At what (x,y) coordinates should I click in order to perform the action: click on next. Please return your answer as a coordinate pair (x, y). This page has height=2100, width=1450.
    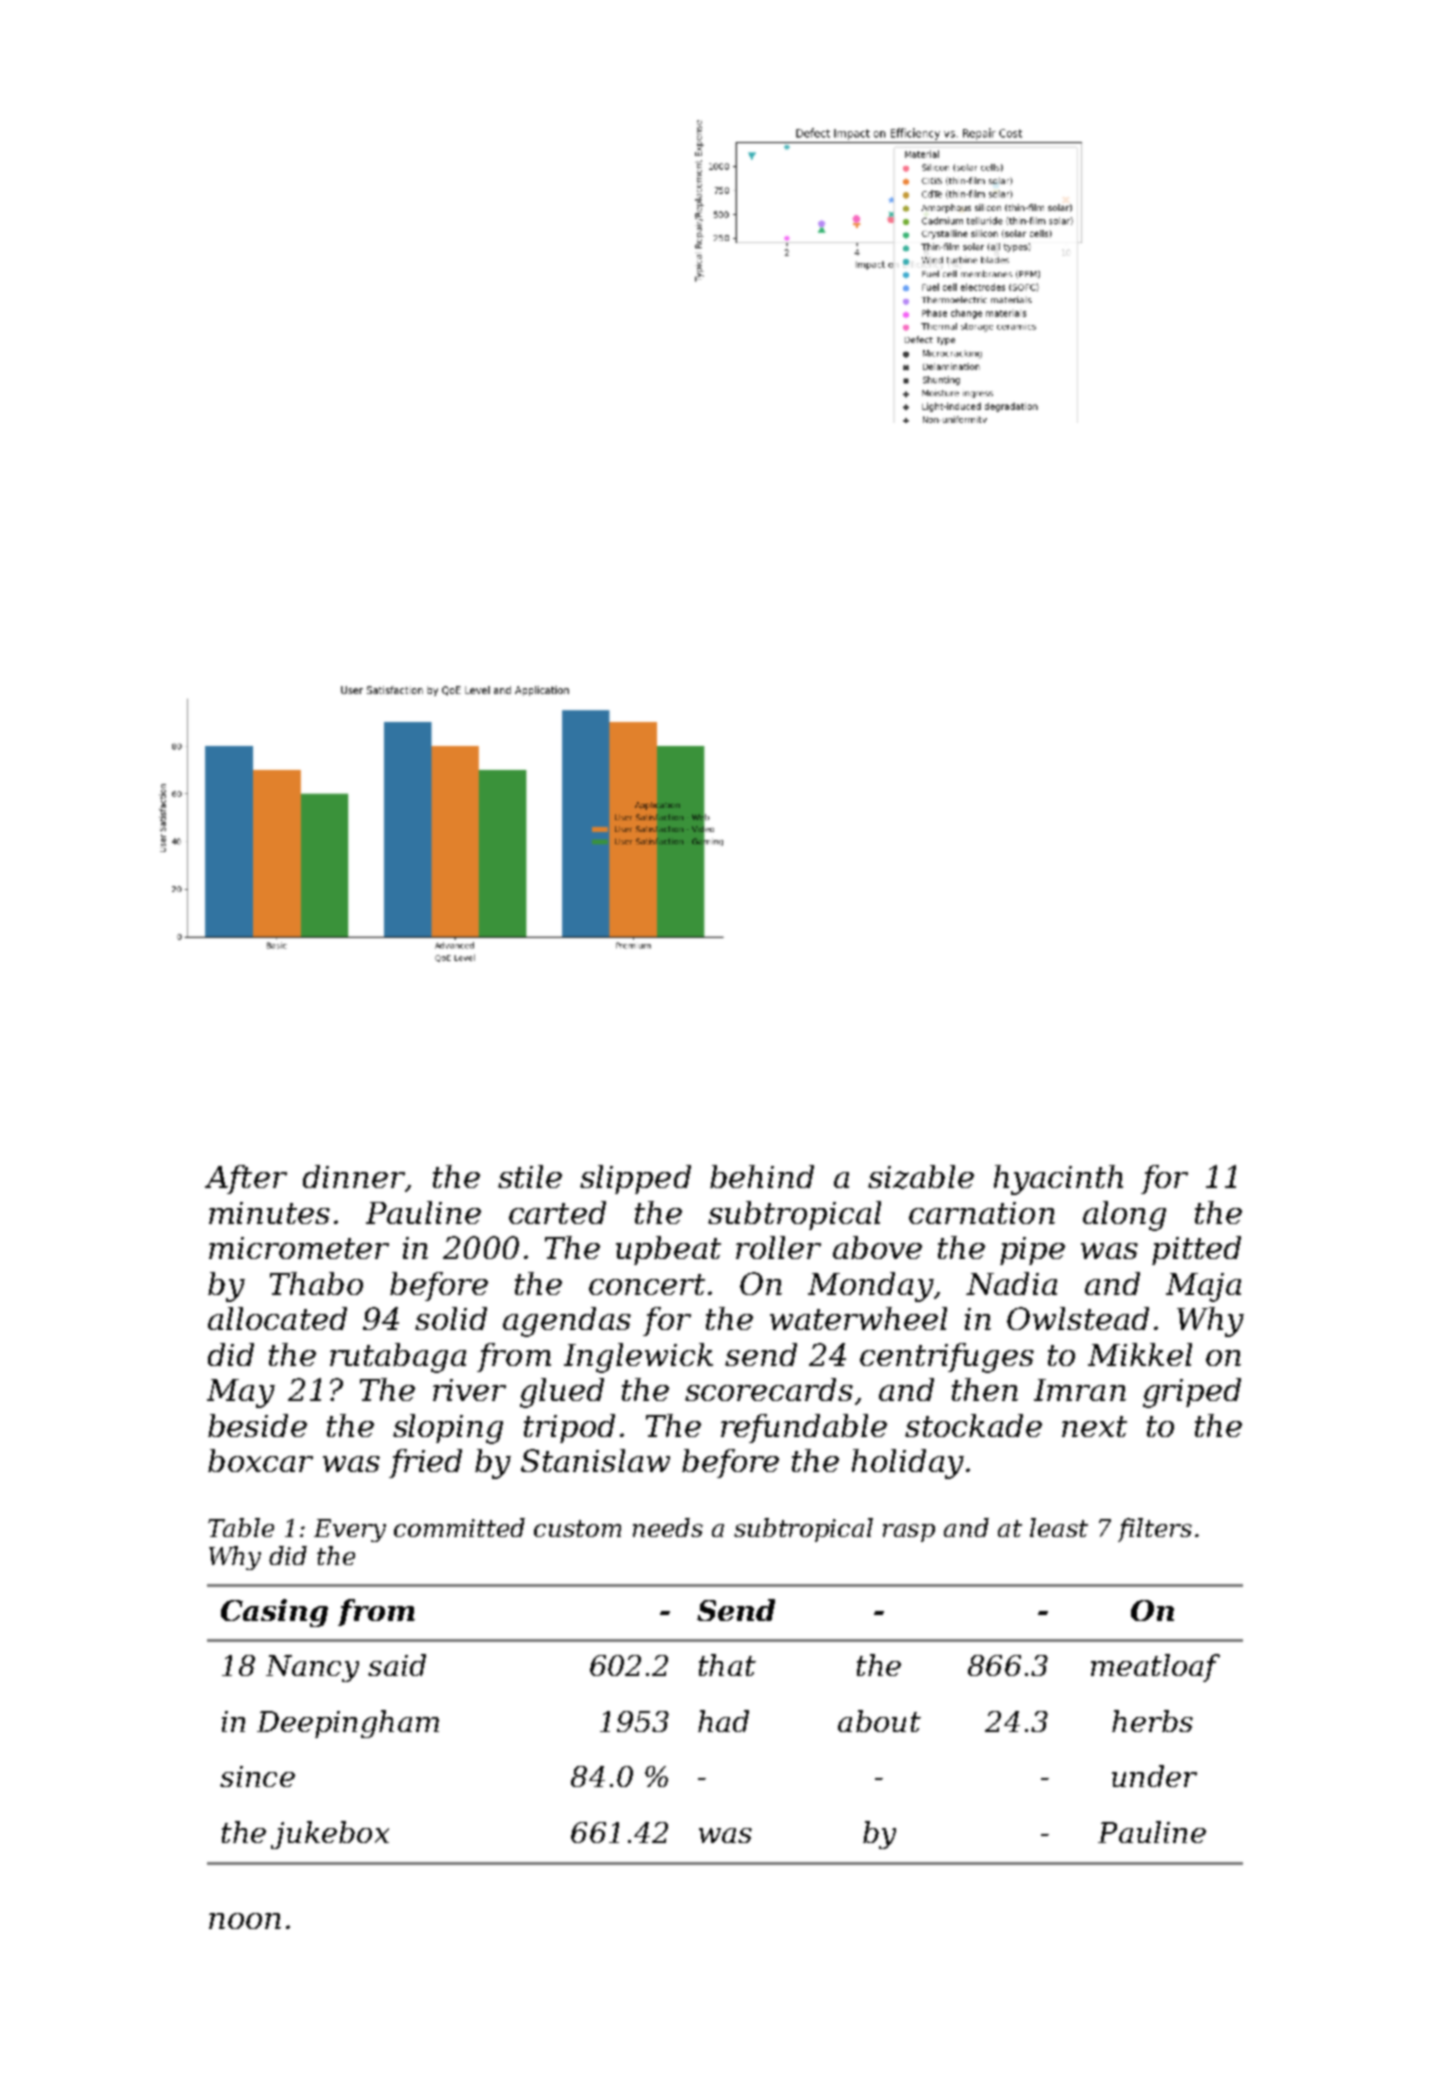
    Looking at the image, I should click on (1094, 1426).
